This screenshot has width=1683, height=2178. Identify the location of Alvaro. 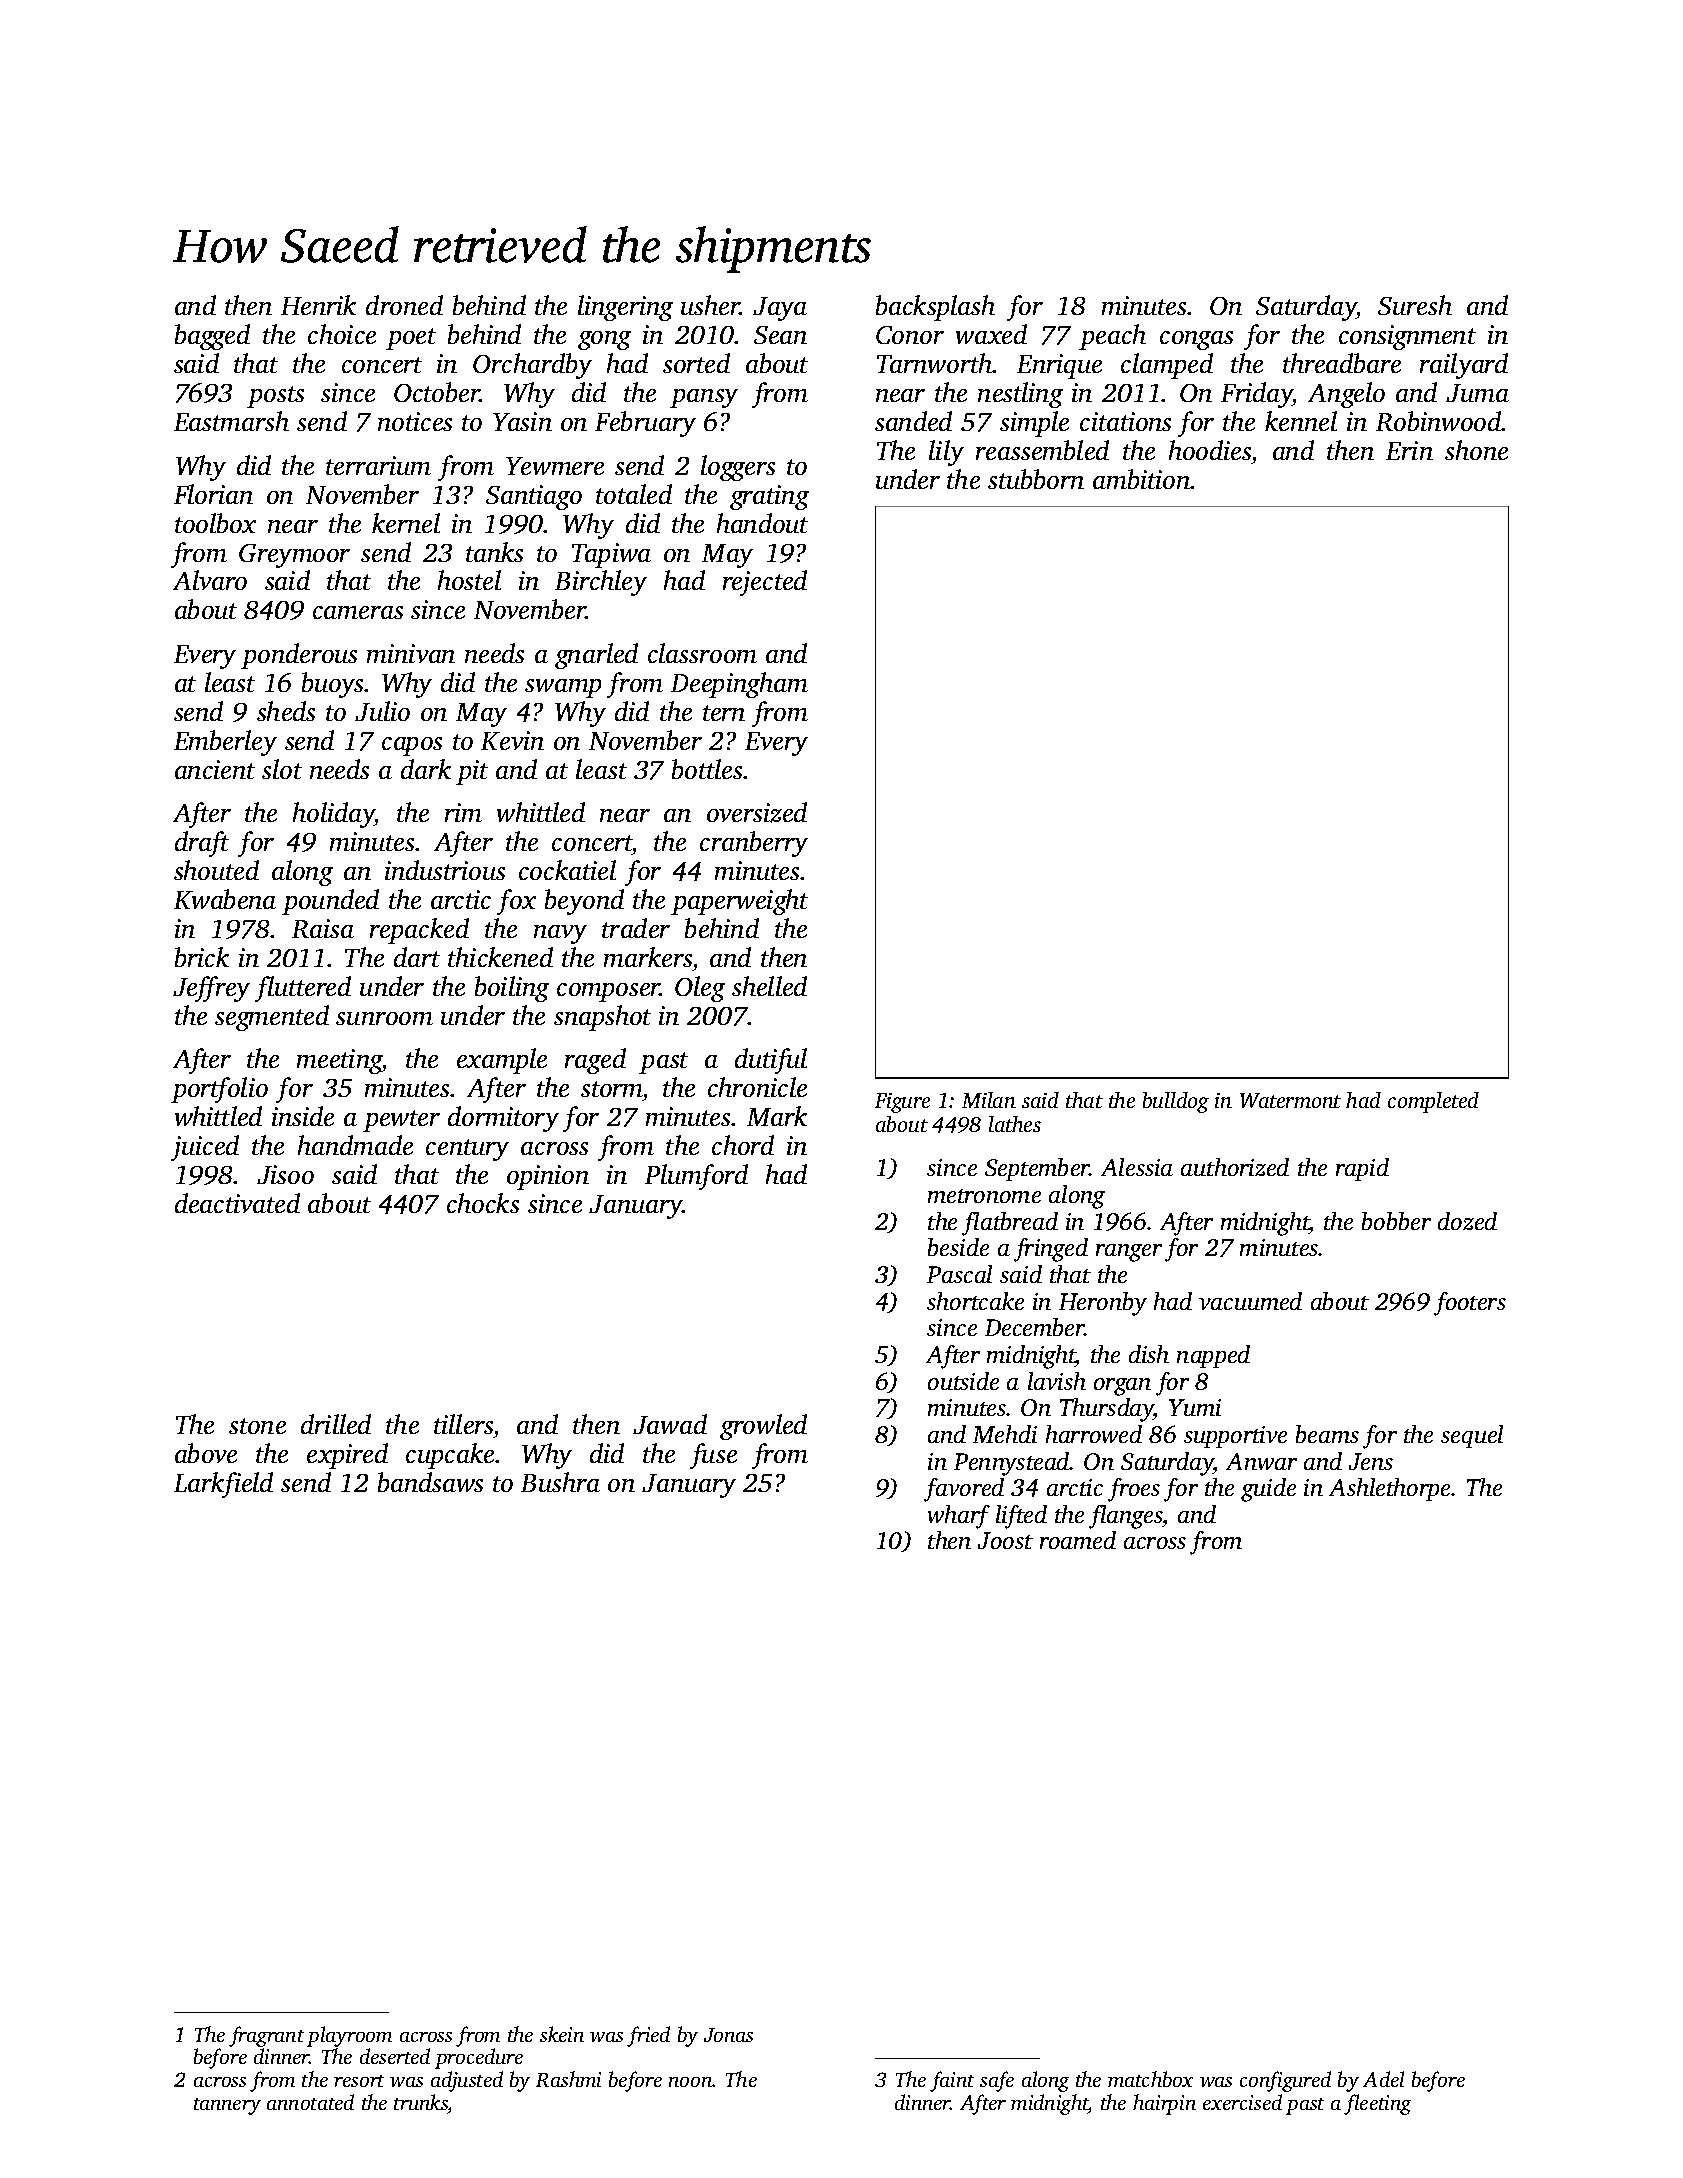
(210, 580).
